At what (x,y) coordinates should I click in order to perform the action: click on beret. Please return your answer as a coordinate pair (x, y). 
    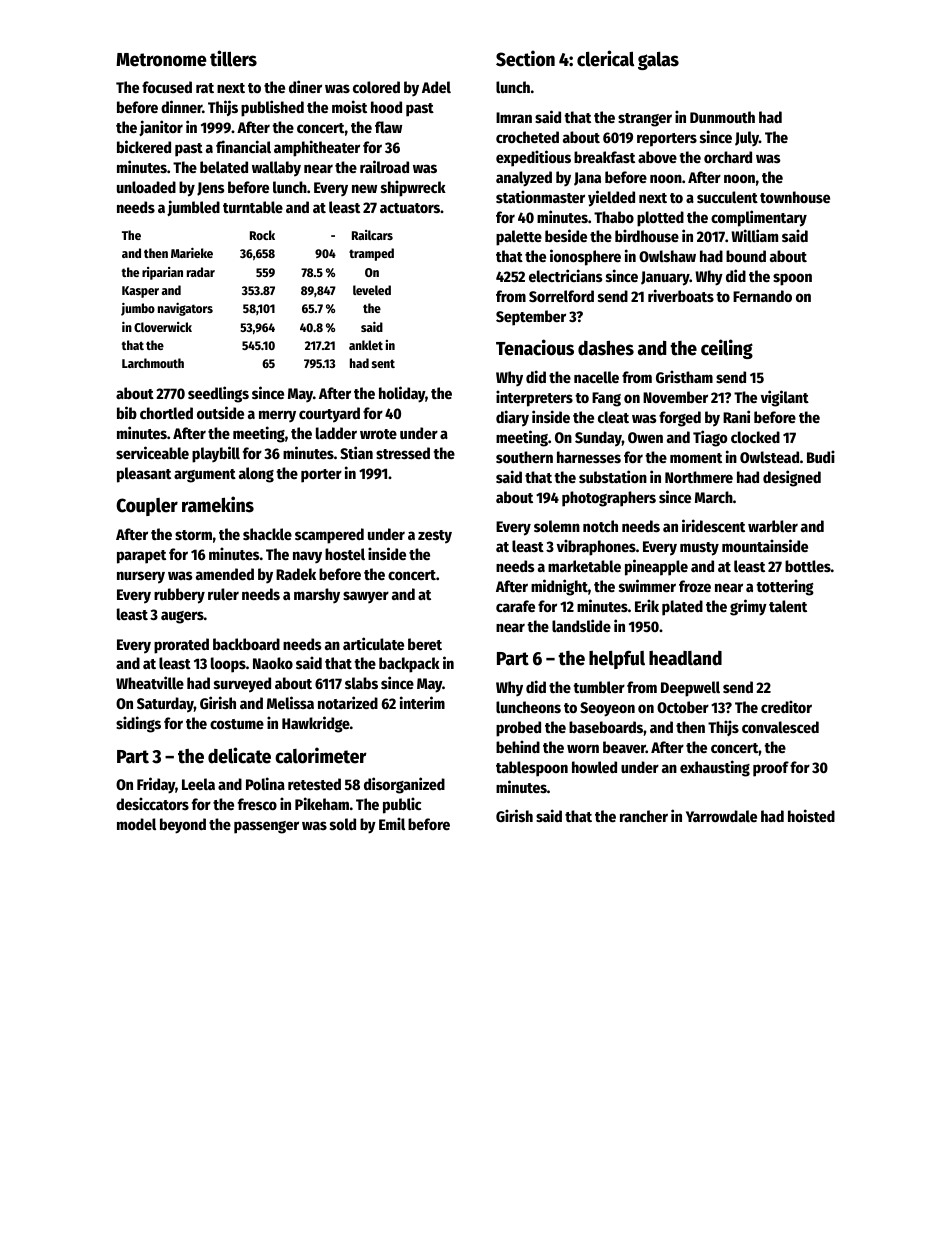
    Looking at the image, I should click on (425, 644).
